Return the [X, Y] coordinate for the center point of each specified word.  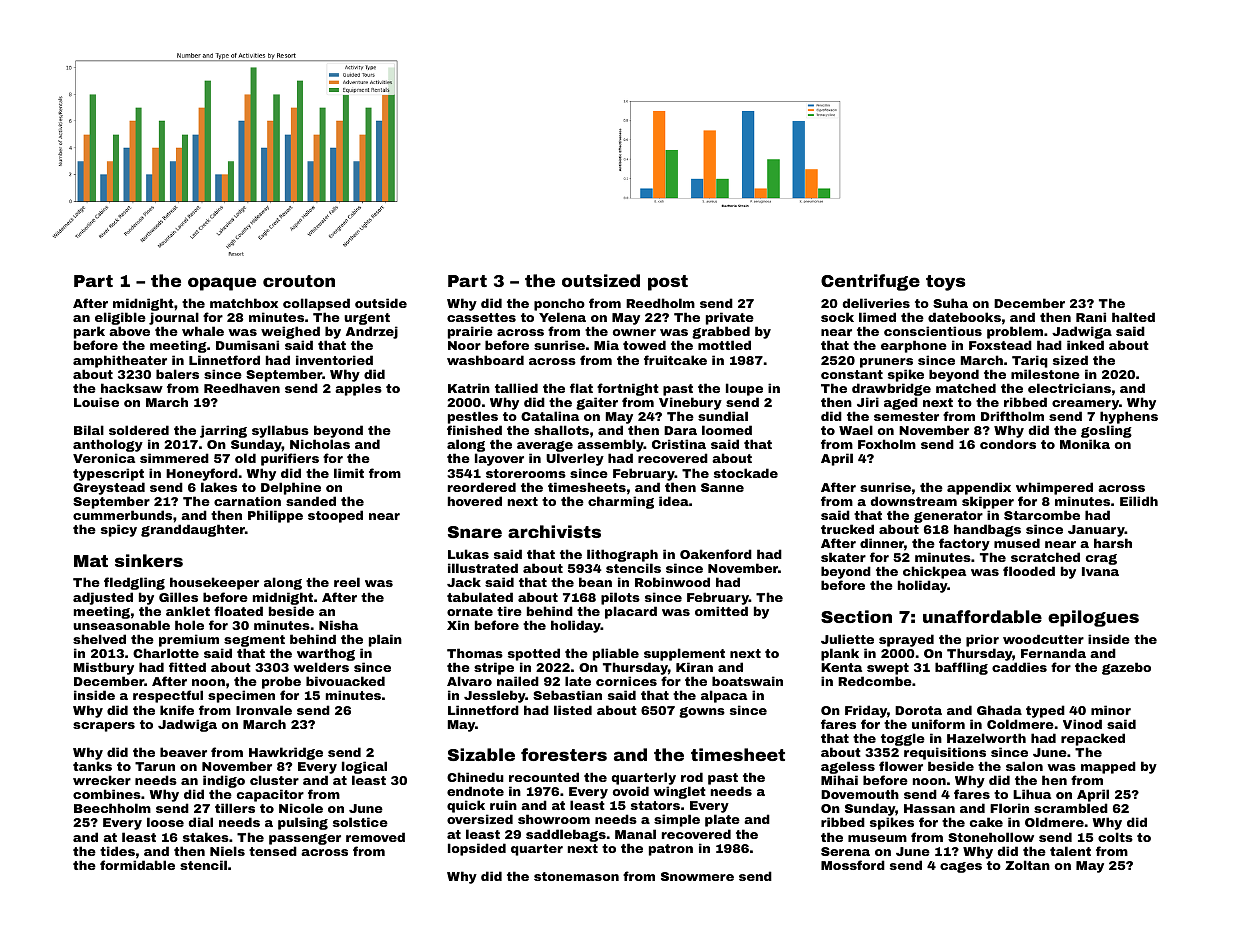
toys [945, 283]
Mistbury [104, 668]
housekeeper [214, 583]
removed [375, 837]
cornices [626, 681]
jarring [223, 431]
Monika [1085, 444]
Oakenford [716, 554]
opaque [222, 284]
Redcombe [875, 681]
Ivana [1100, 571]
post [668, 283]
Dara [680, 430]
